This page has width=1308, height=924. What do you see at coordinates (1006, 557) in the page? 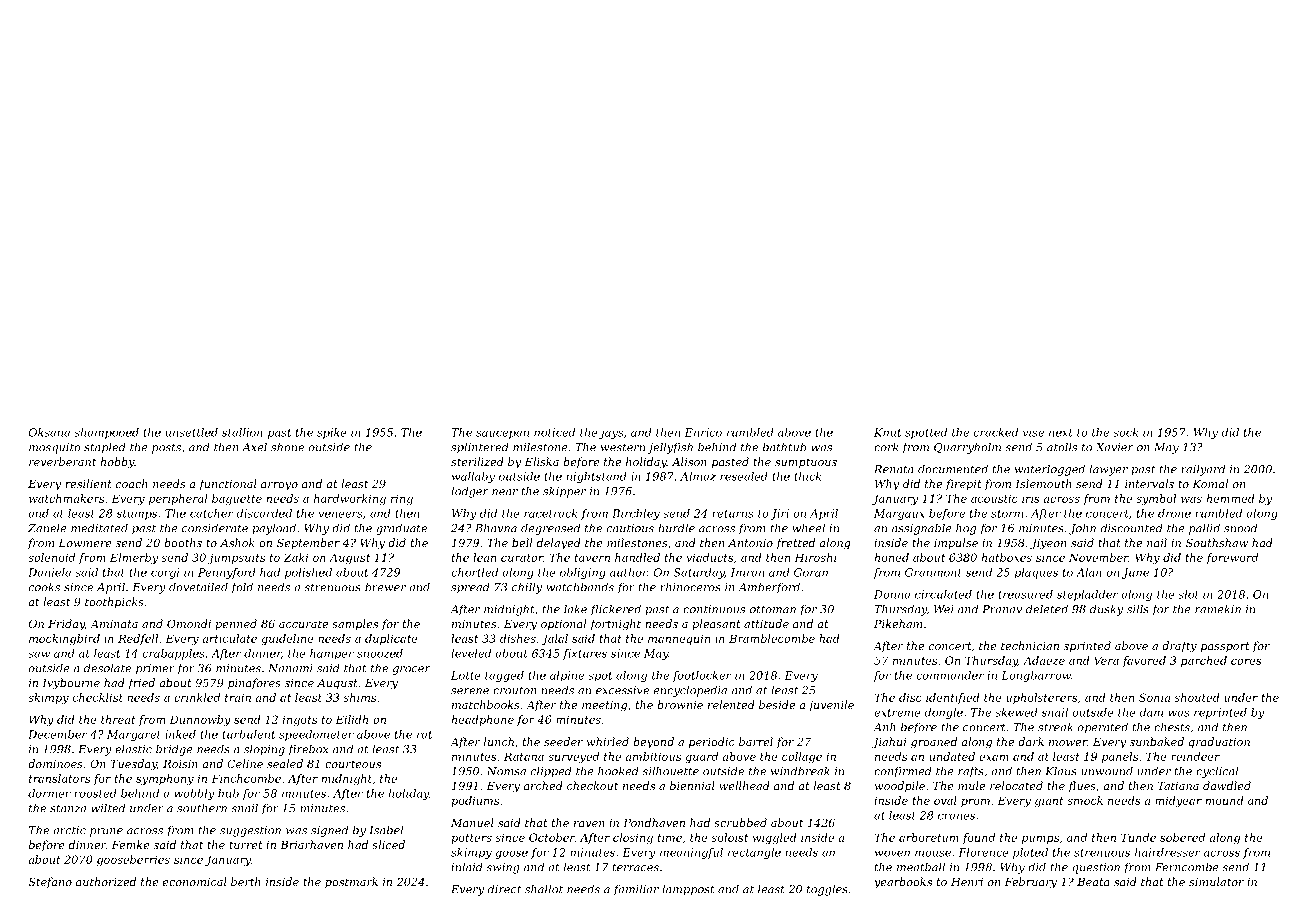
I see `hatboxes` at bounding box center [1006, 557].
